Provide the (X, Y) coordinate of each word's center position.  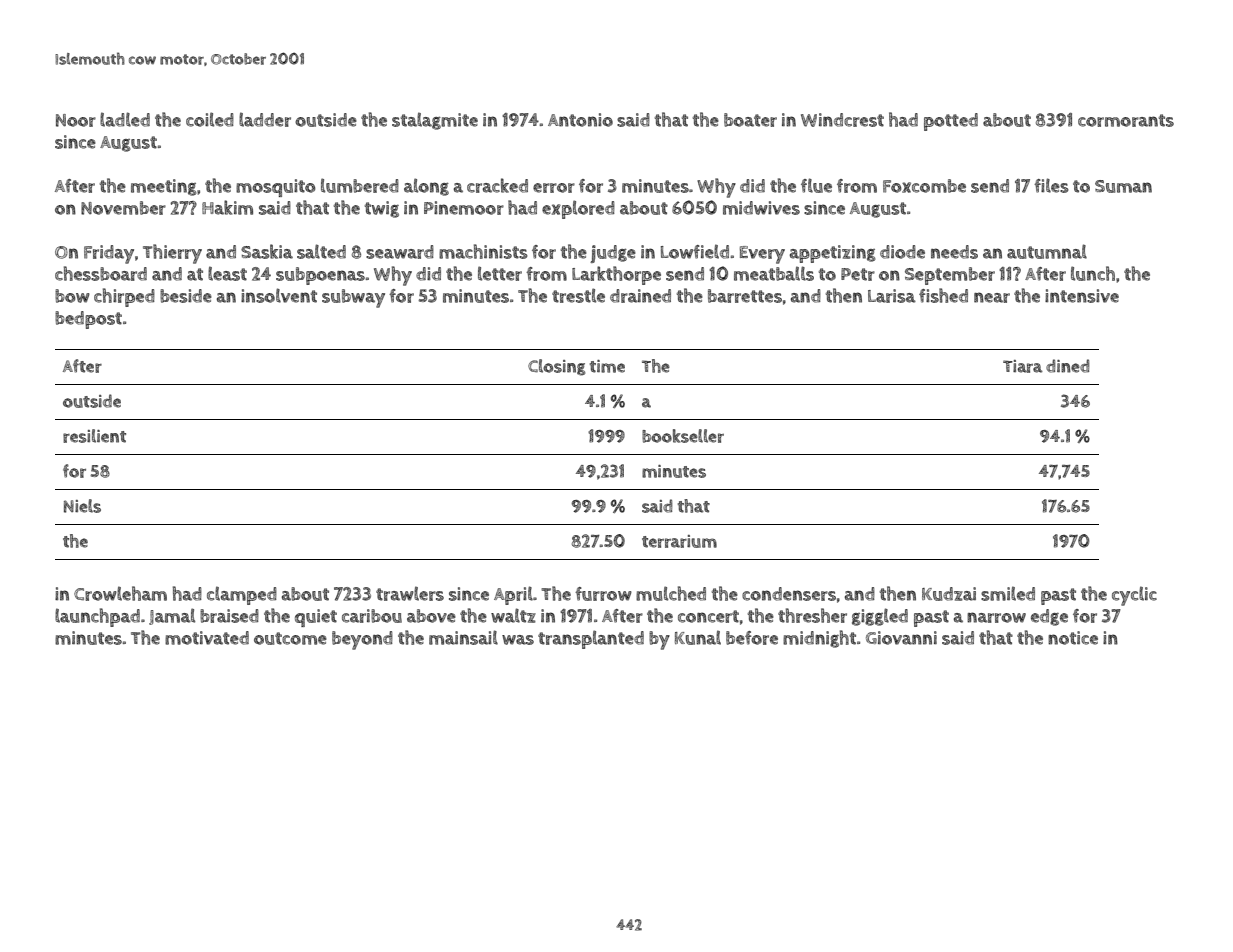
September (950, 276)
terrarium (679, 541)
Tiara (1023, 366)
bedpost (88, 320)
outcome (290, 638)
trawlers (410, 593)
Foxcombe (924, 186)
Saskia (267, 251)
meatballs (774, 273)
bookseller (683, 436)
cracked (497, 185)
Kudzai (949, 594)
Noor (76, 120)
